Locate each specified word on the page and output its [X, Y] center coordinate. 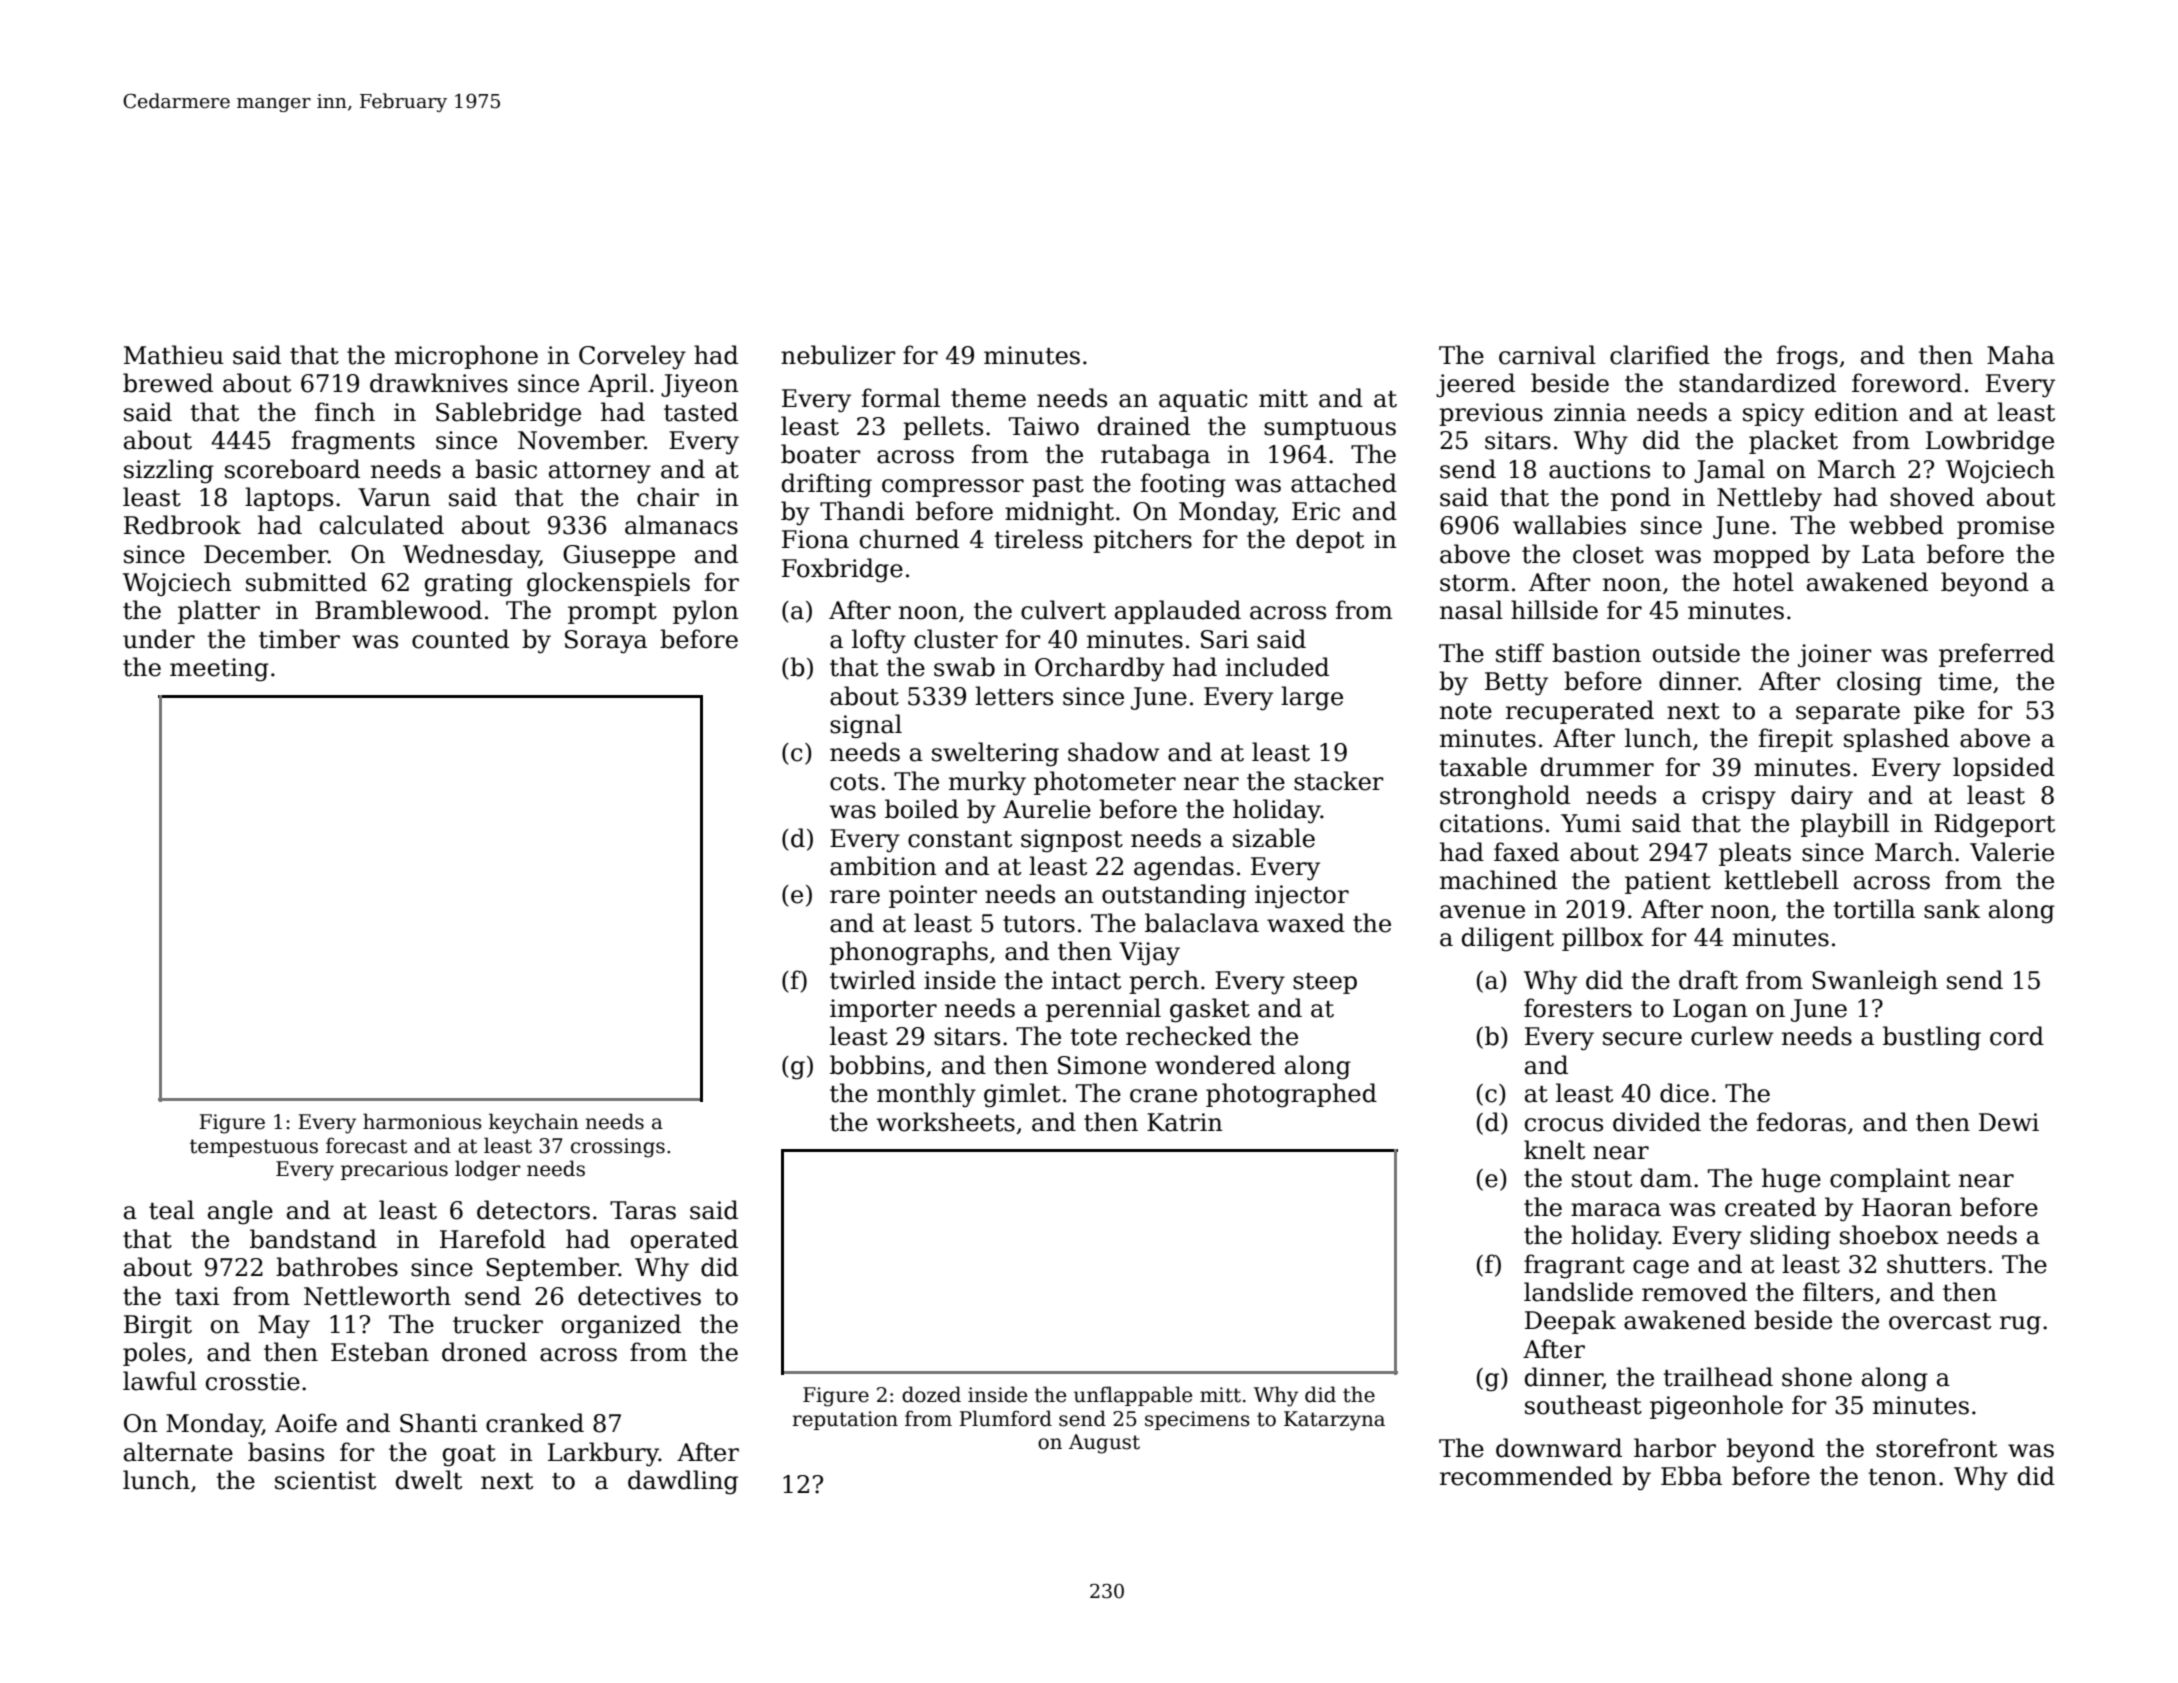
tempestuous [254, 1148]
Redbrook [182, 525]
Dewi [2009, 1122]
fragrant [1574, 1266]
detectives [639, 1296]
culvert [1063, 610]
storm [1474, 583]
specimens [1197, 1420]
